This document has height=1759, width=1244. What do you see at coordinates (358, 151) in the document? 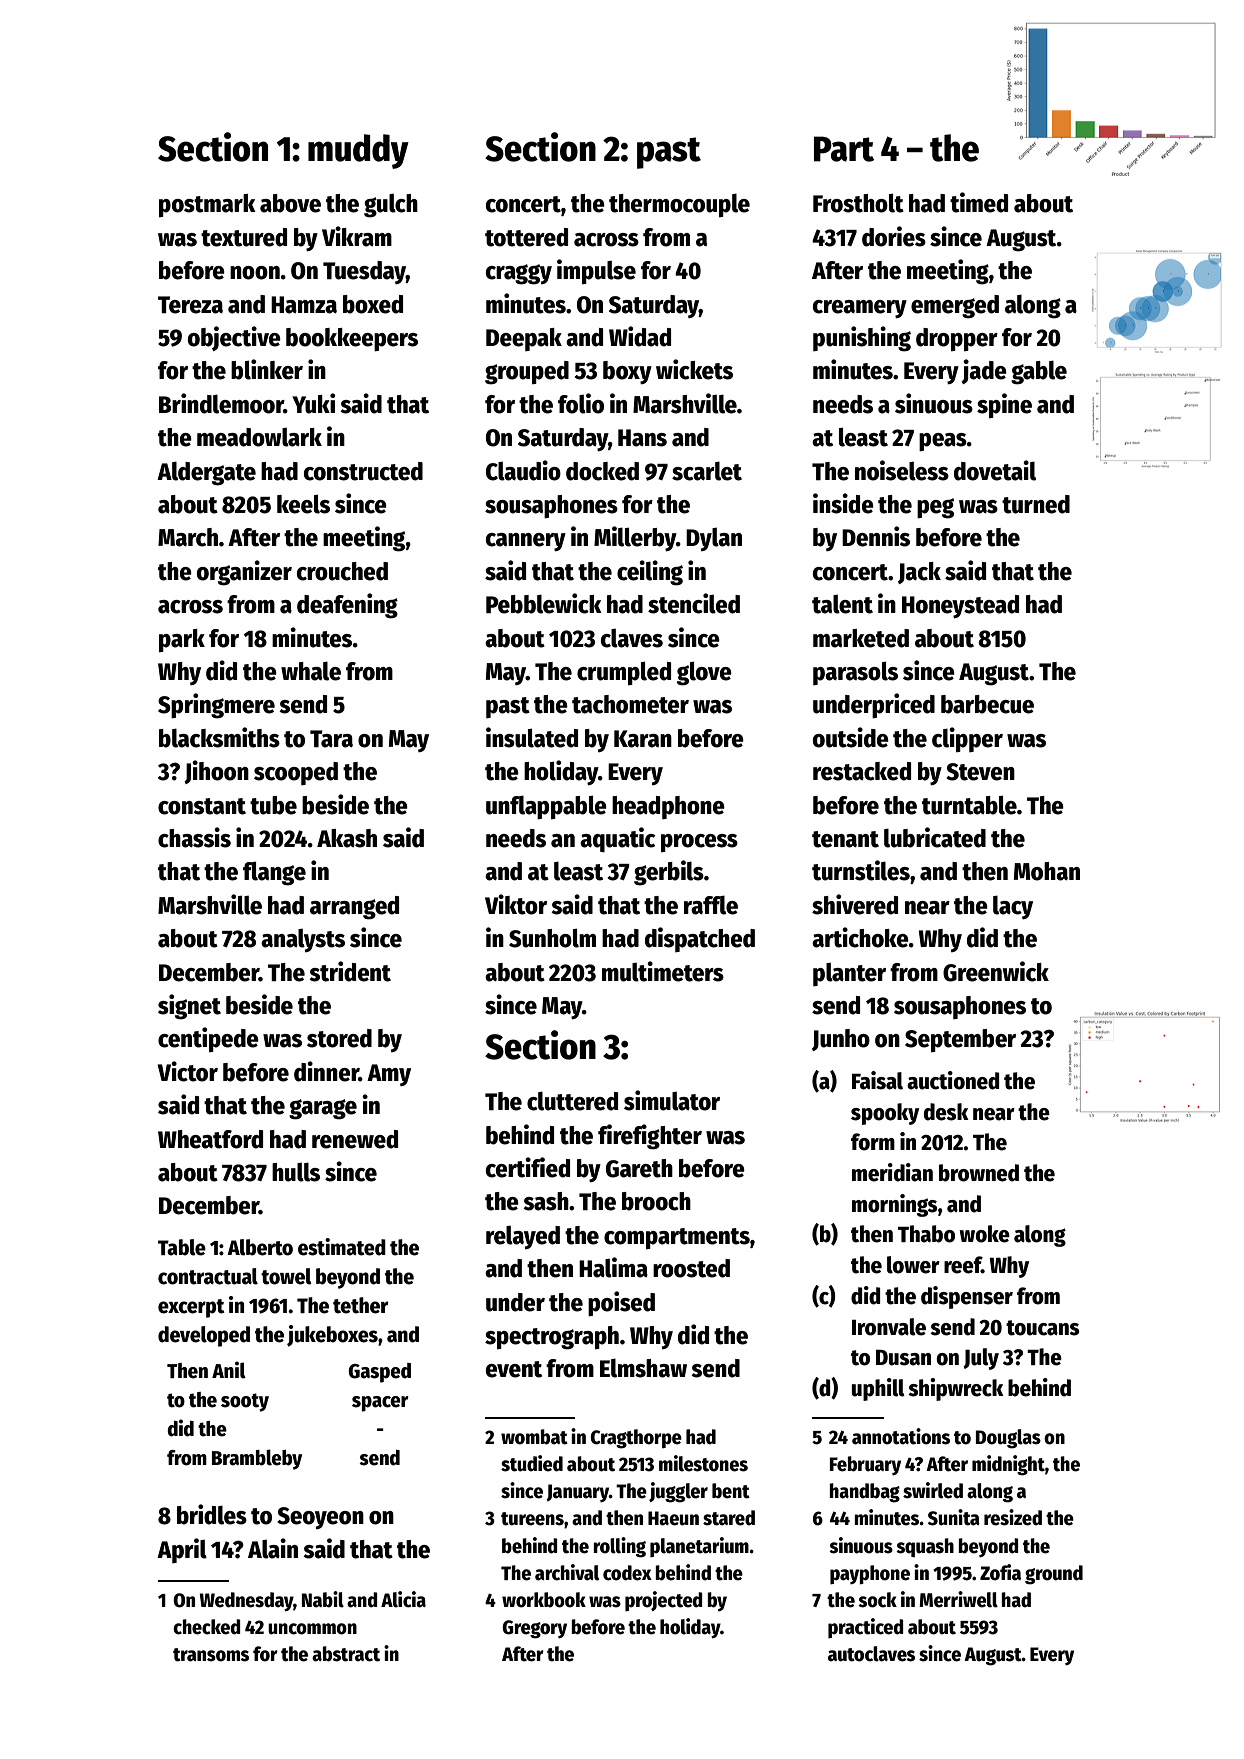
I see `muddy` at bounding box center [358, 151].
